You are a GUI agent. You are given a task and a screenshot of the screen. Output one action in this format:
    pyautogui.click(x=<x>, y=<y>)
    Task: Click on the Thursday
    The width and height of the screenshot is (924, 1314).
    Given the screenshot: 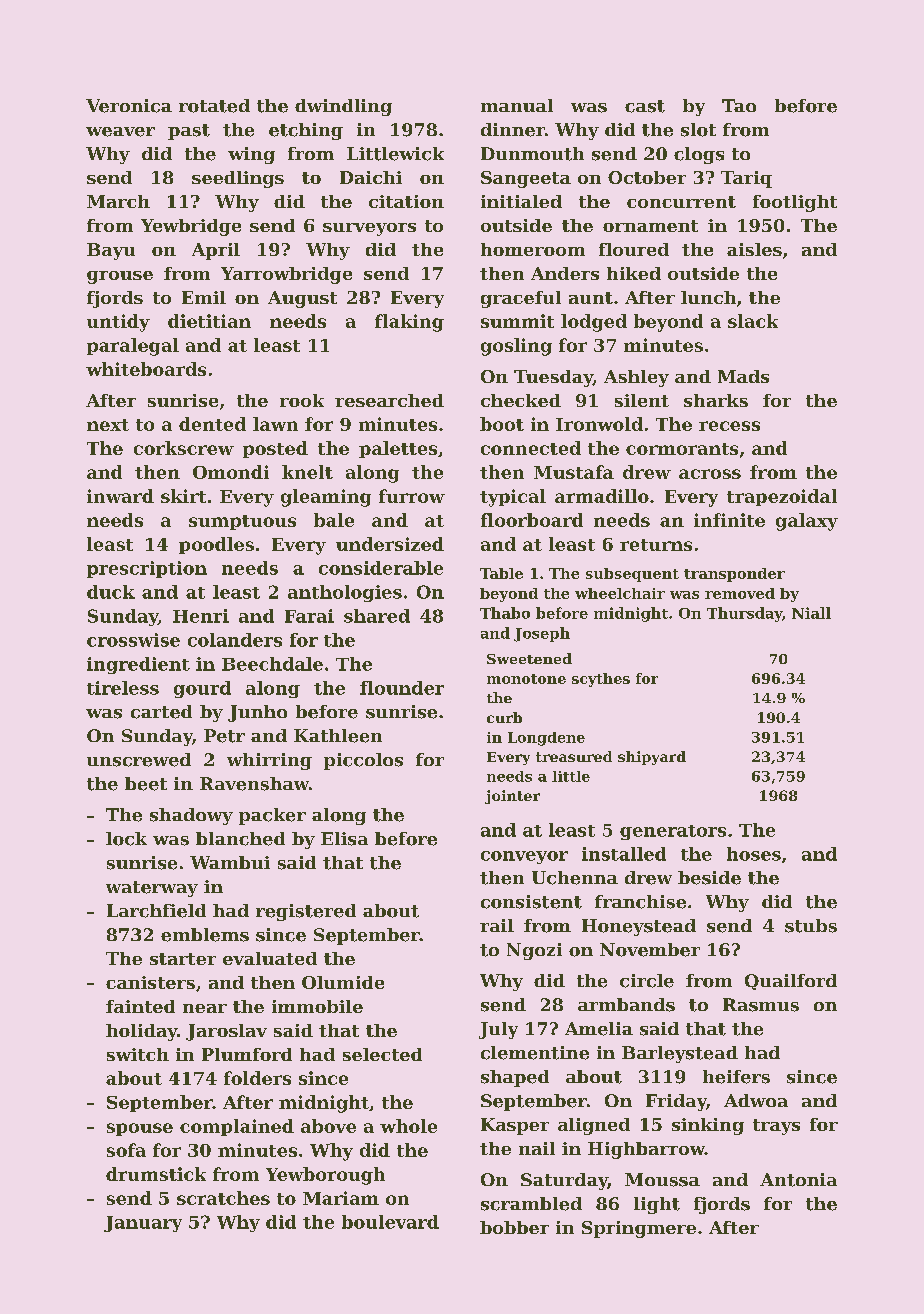 What is the action you would take?
    pyautogui.click(x=744, y=614)
